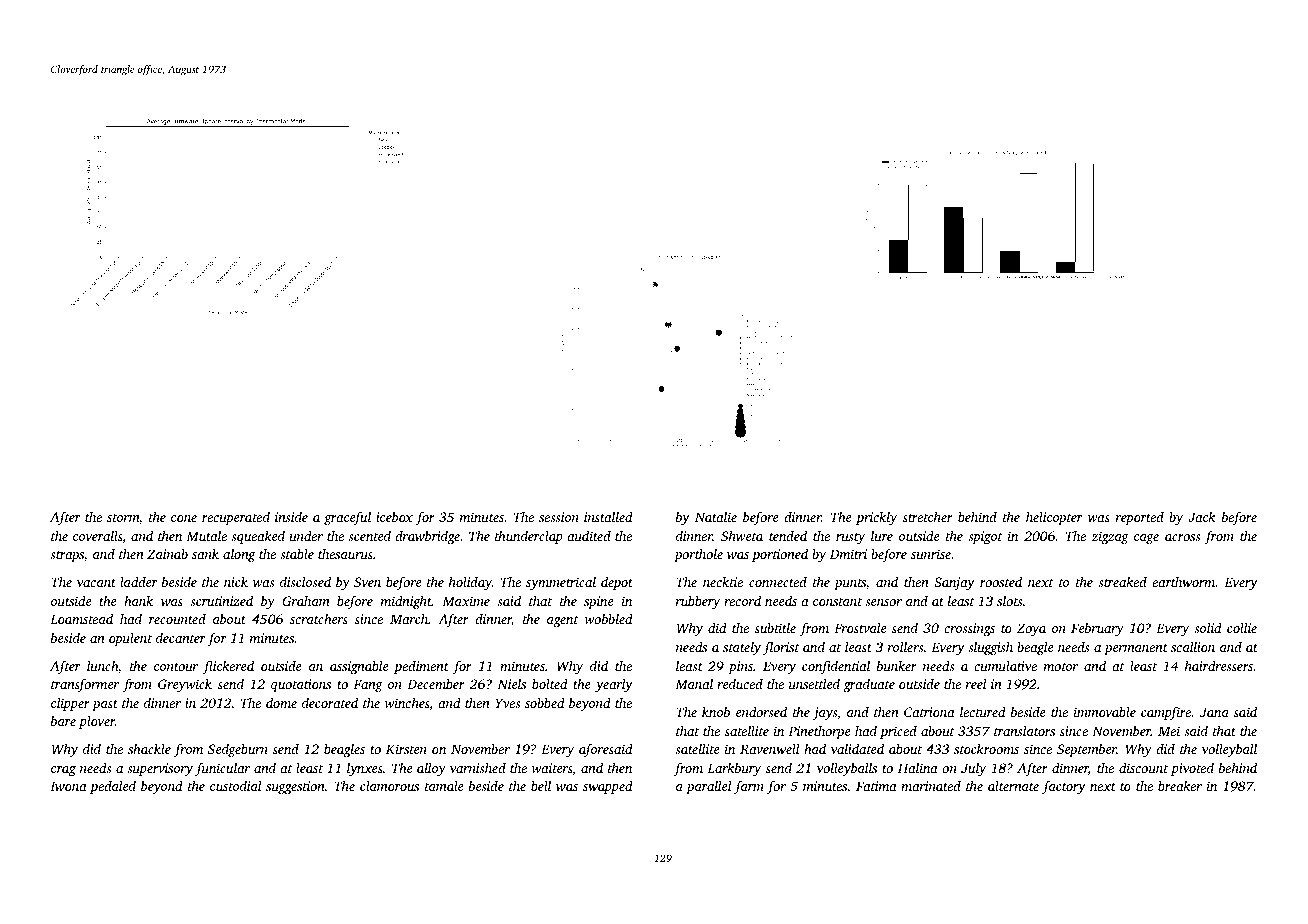 The height and width of the screenshot is (924, 1308). I want to click on rubbery, so click(698, 602).
